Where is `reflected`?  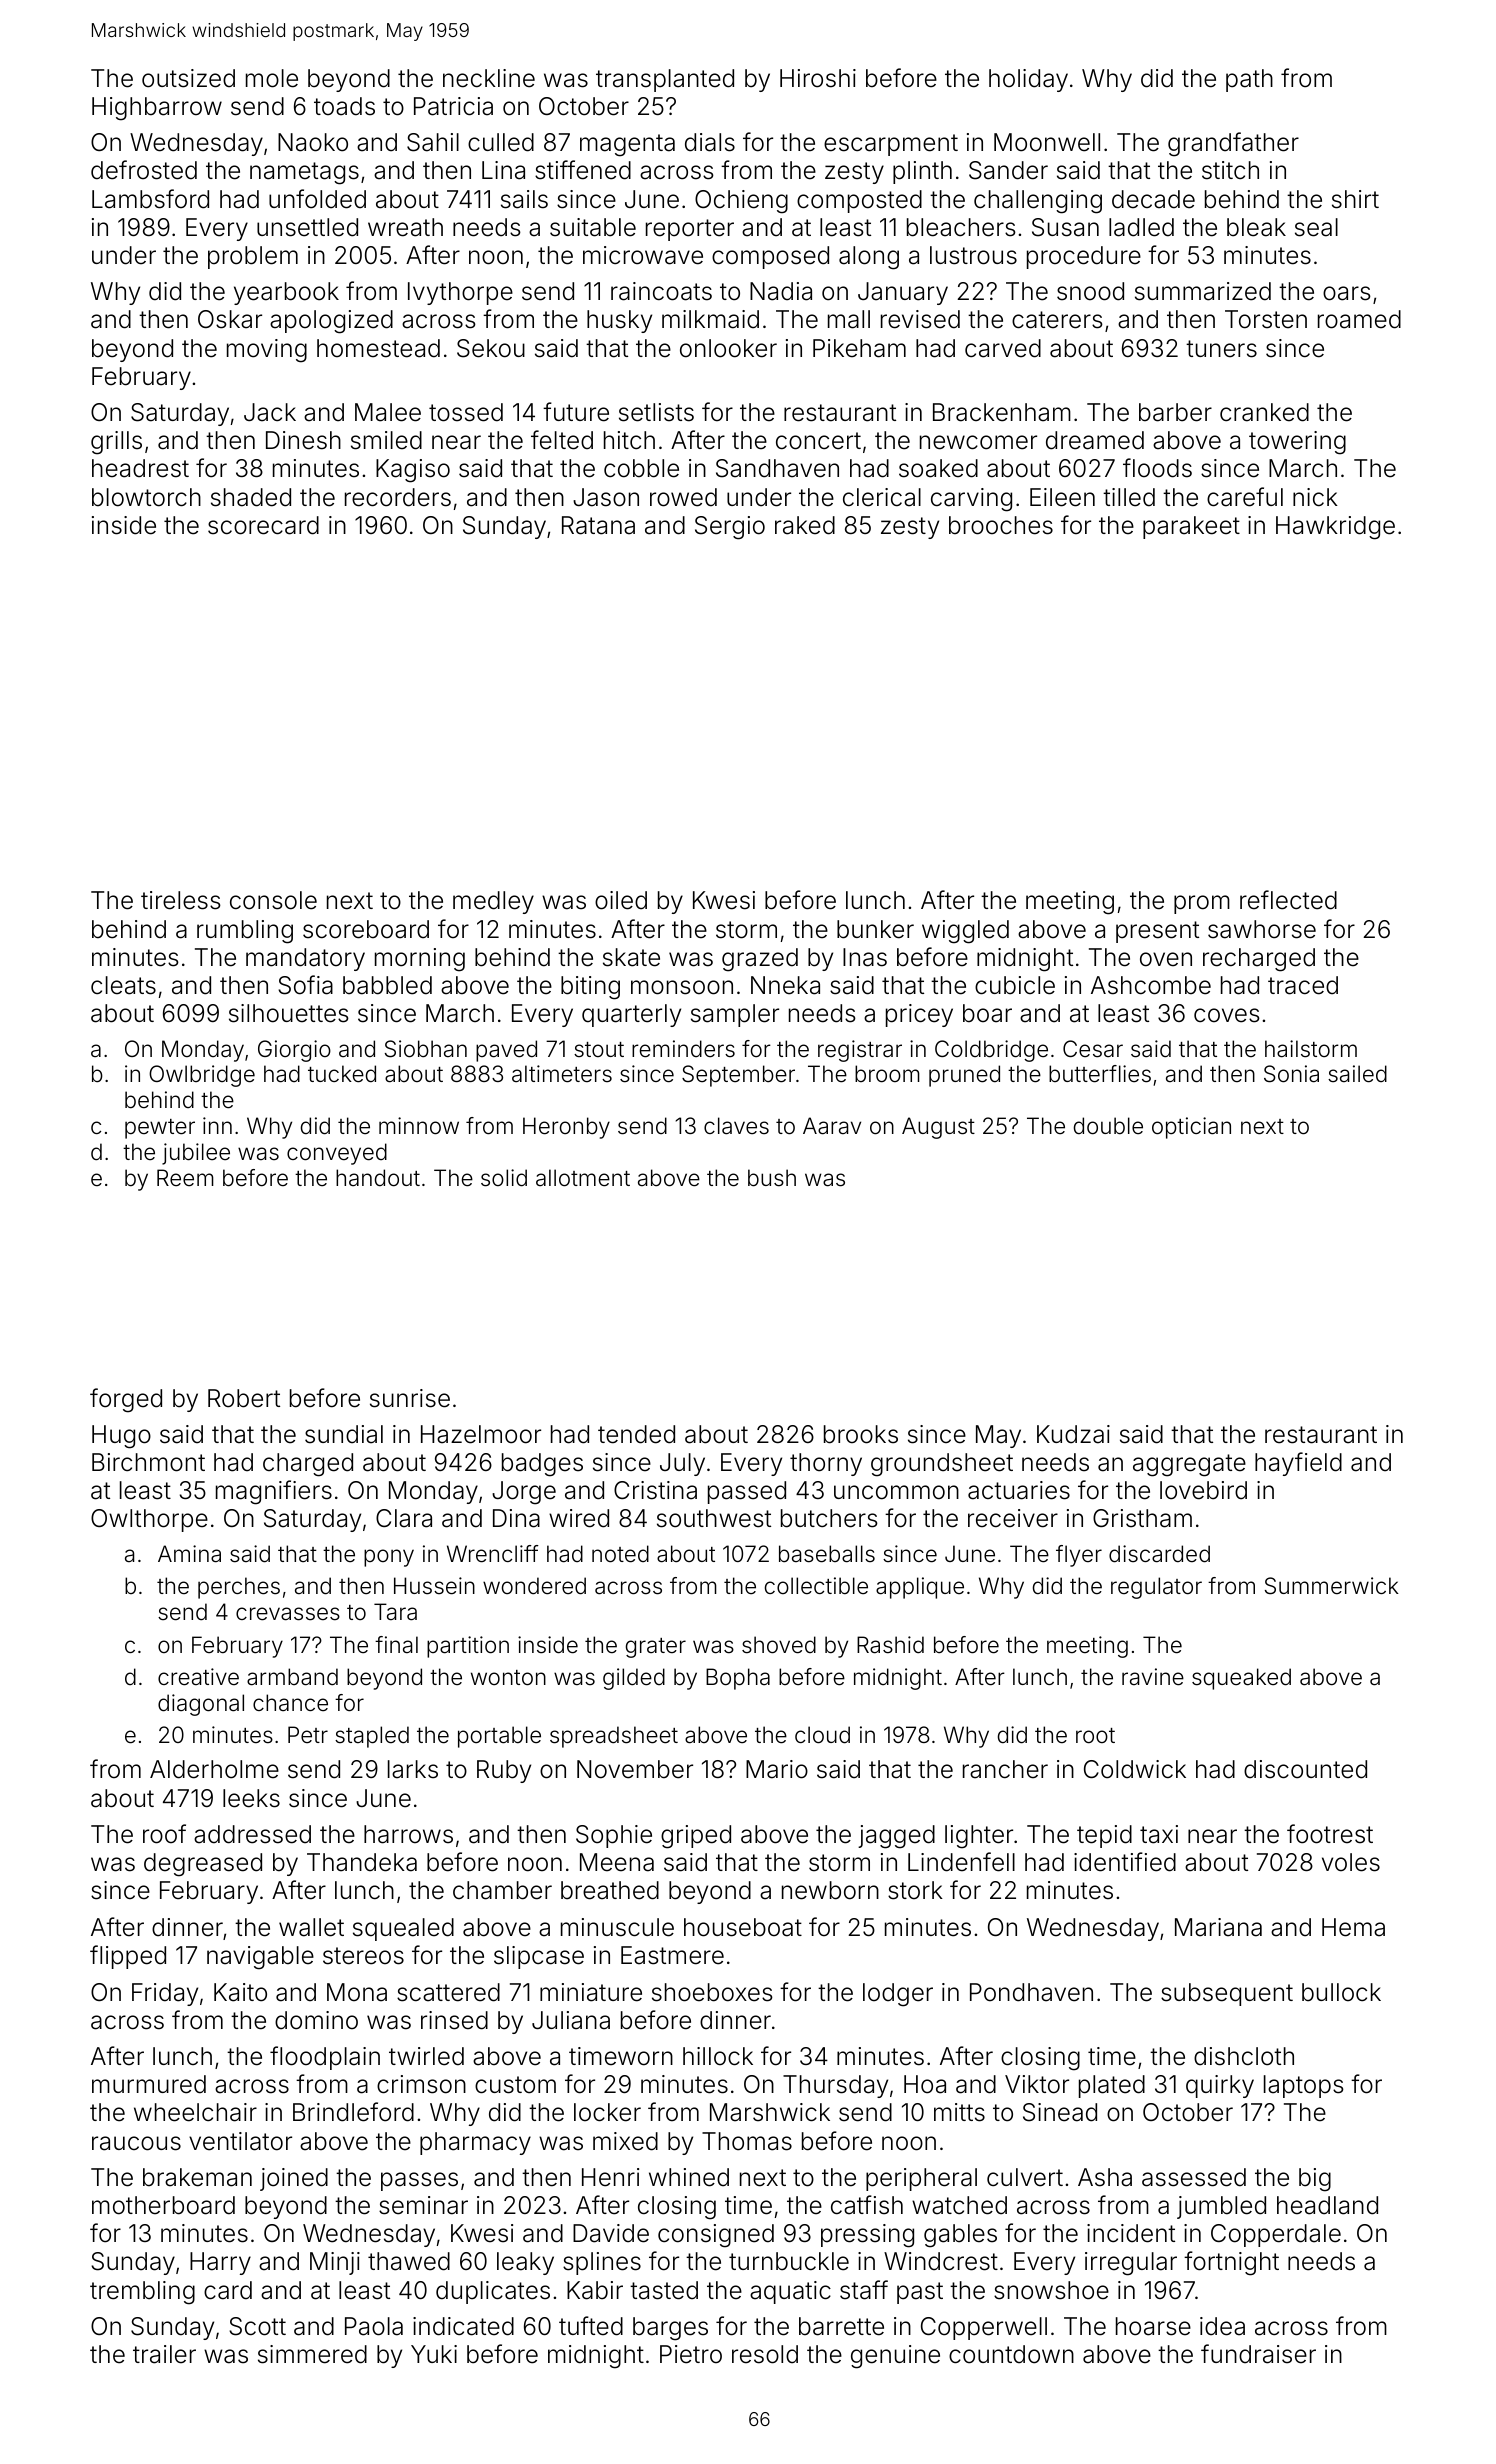
reflected is located at coordinates (1288, 900).
